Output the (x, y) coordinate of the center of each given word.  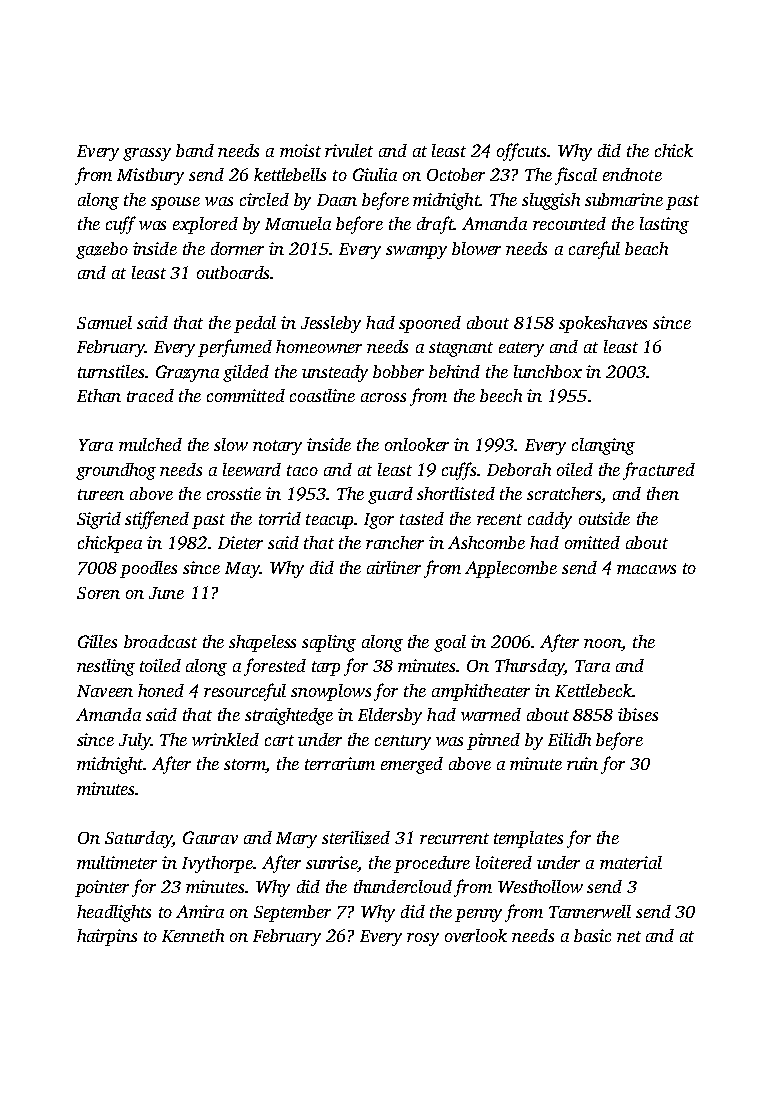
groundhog (116, 471)
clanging (603, 446)
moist (300, 150)
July (135, 741)
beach (646, 248)
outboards (233, 272)
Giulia (375, 174)
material (631, 862)
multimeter (117, 862)
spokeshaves (603, 324)
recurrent (454, 838)
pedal (255, 324)
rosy (423, 939)
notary (277, 447)
